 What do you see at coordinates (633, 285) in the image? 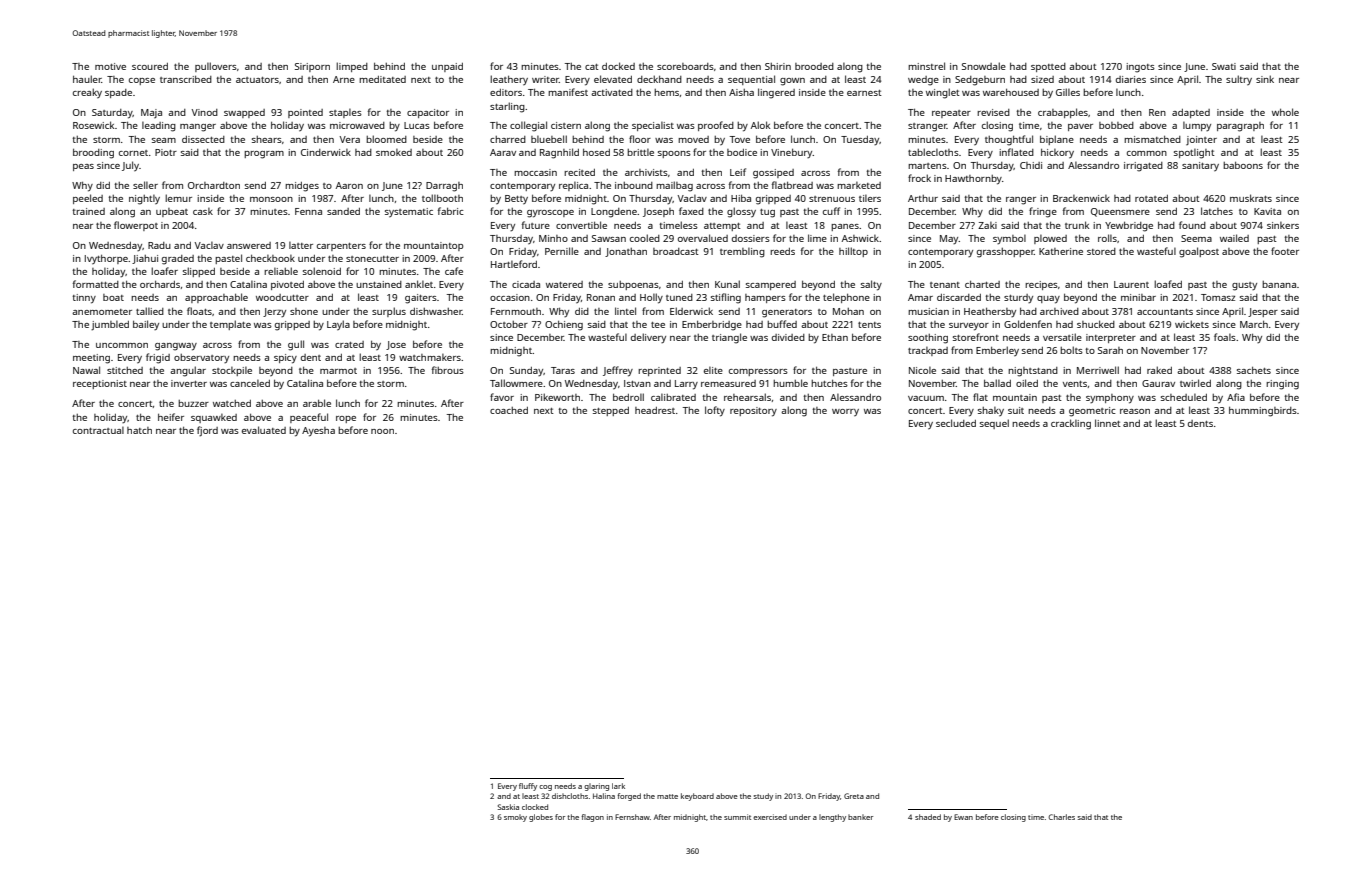
I see `subpoenas` at bounding box center [633, 285].
